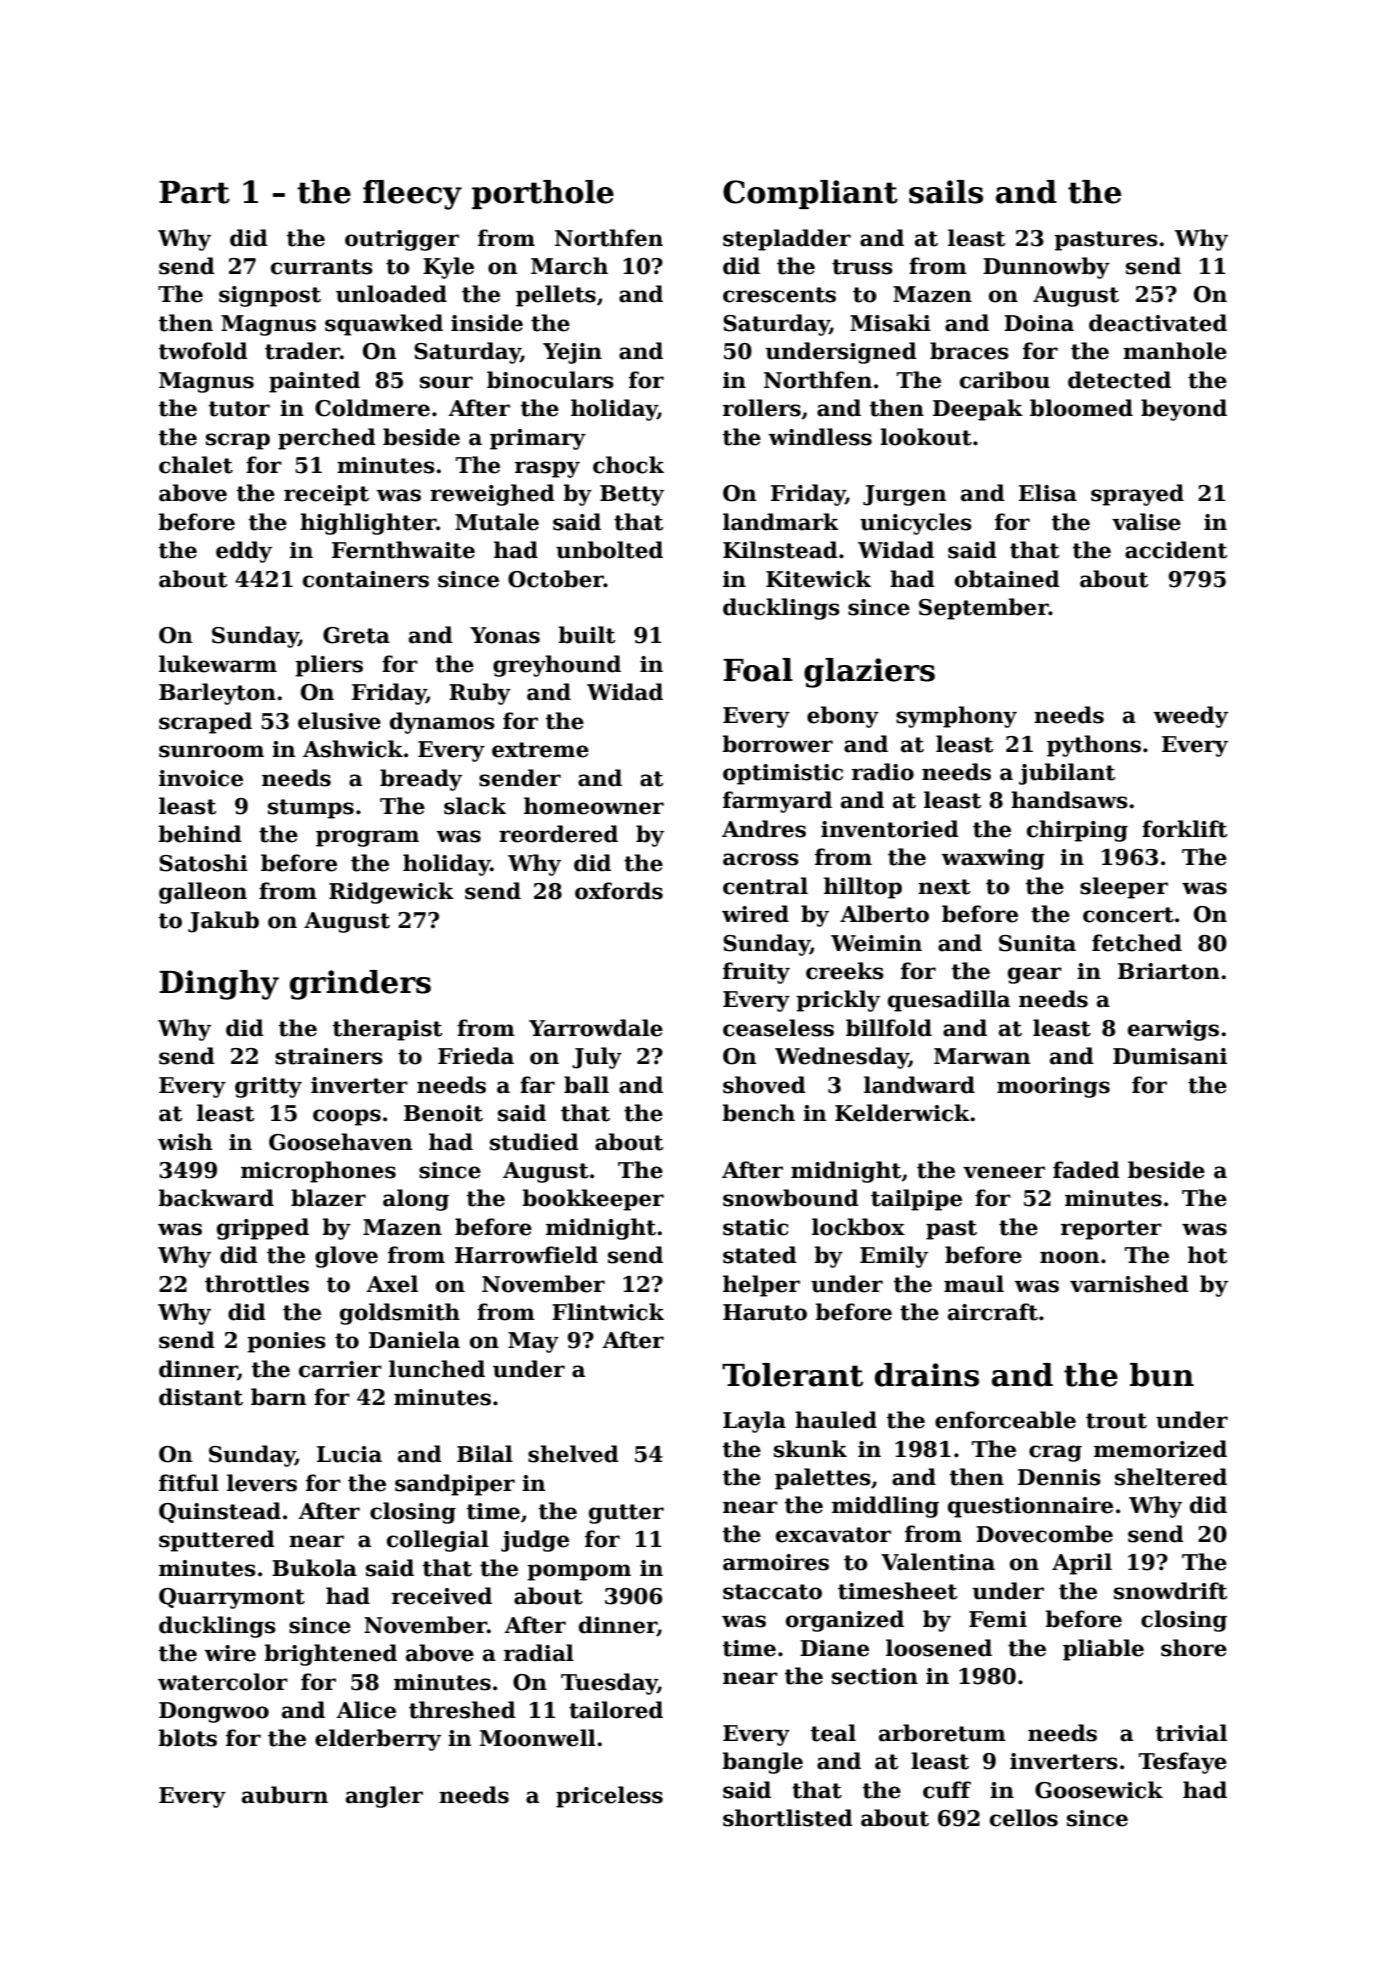 The height and width of the screenshot is (1969, 1386). Describe the element at coordinates (1160, 1449) in the screenshot. I see `memorized` at that location.
